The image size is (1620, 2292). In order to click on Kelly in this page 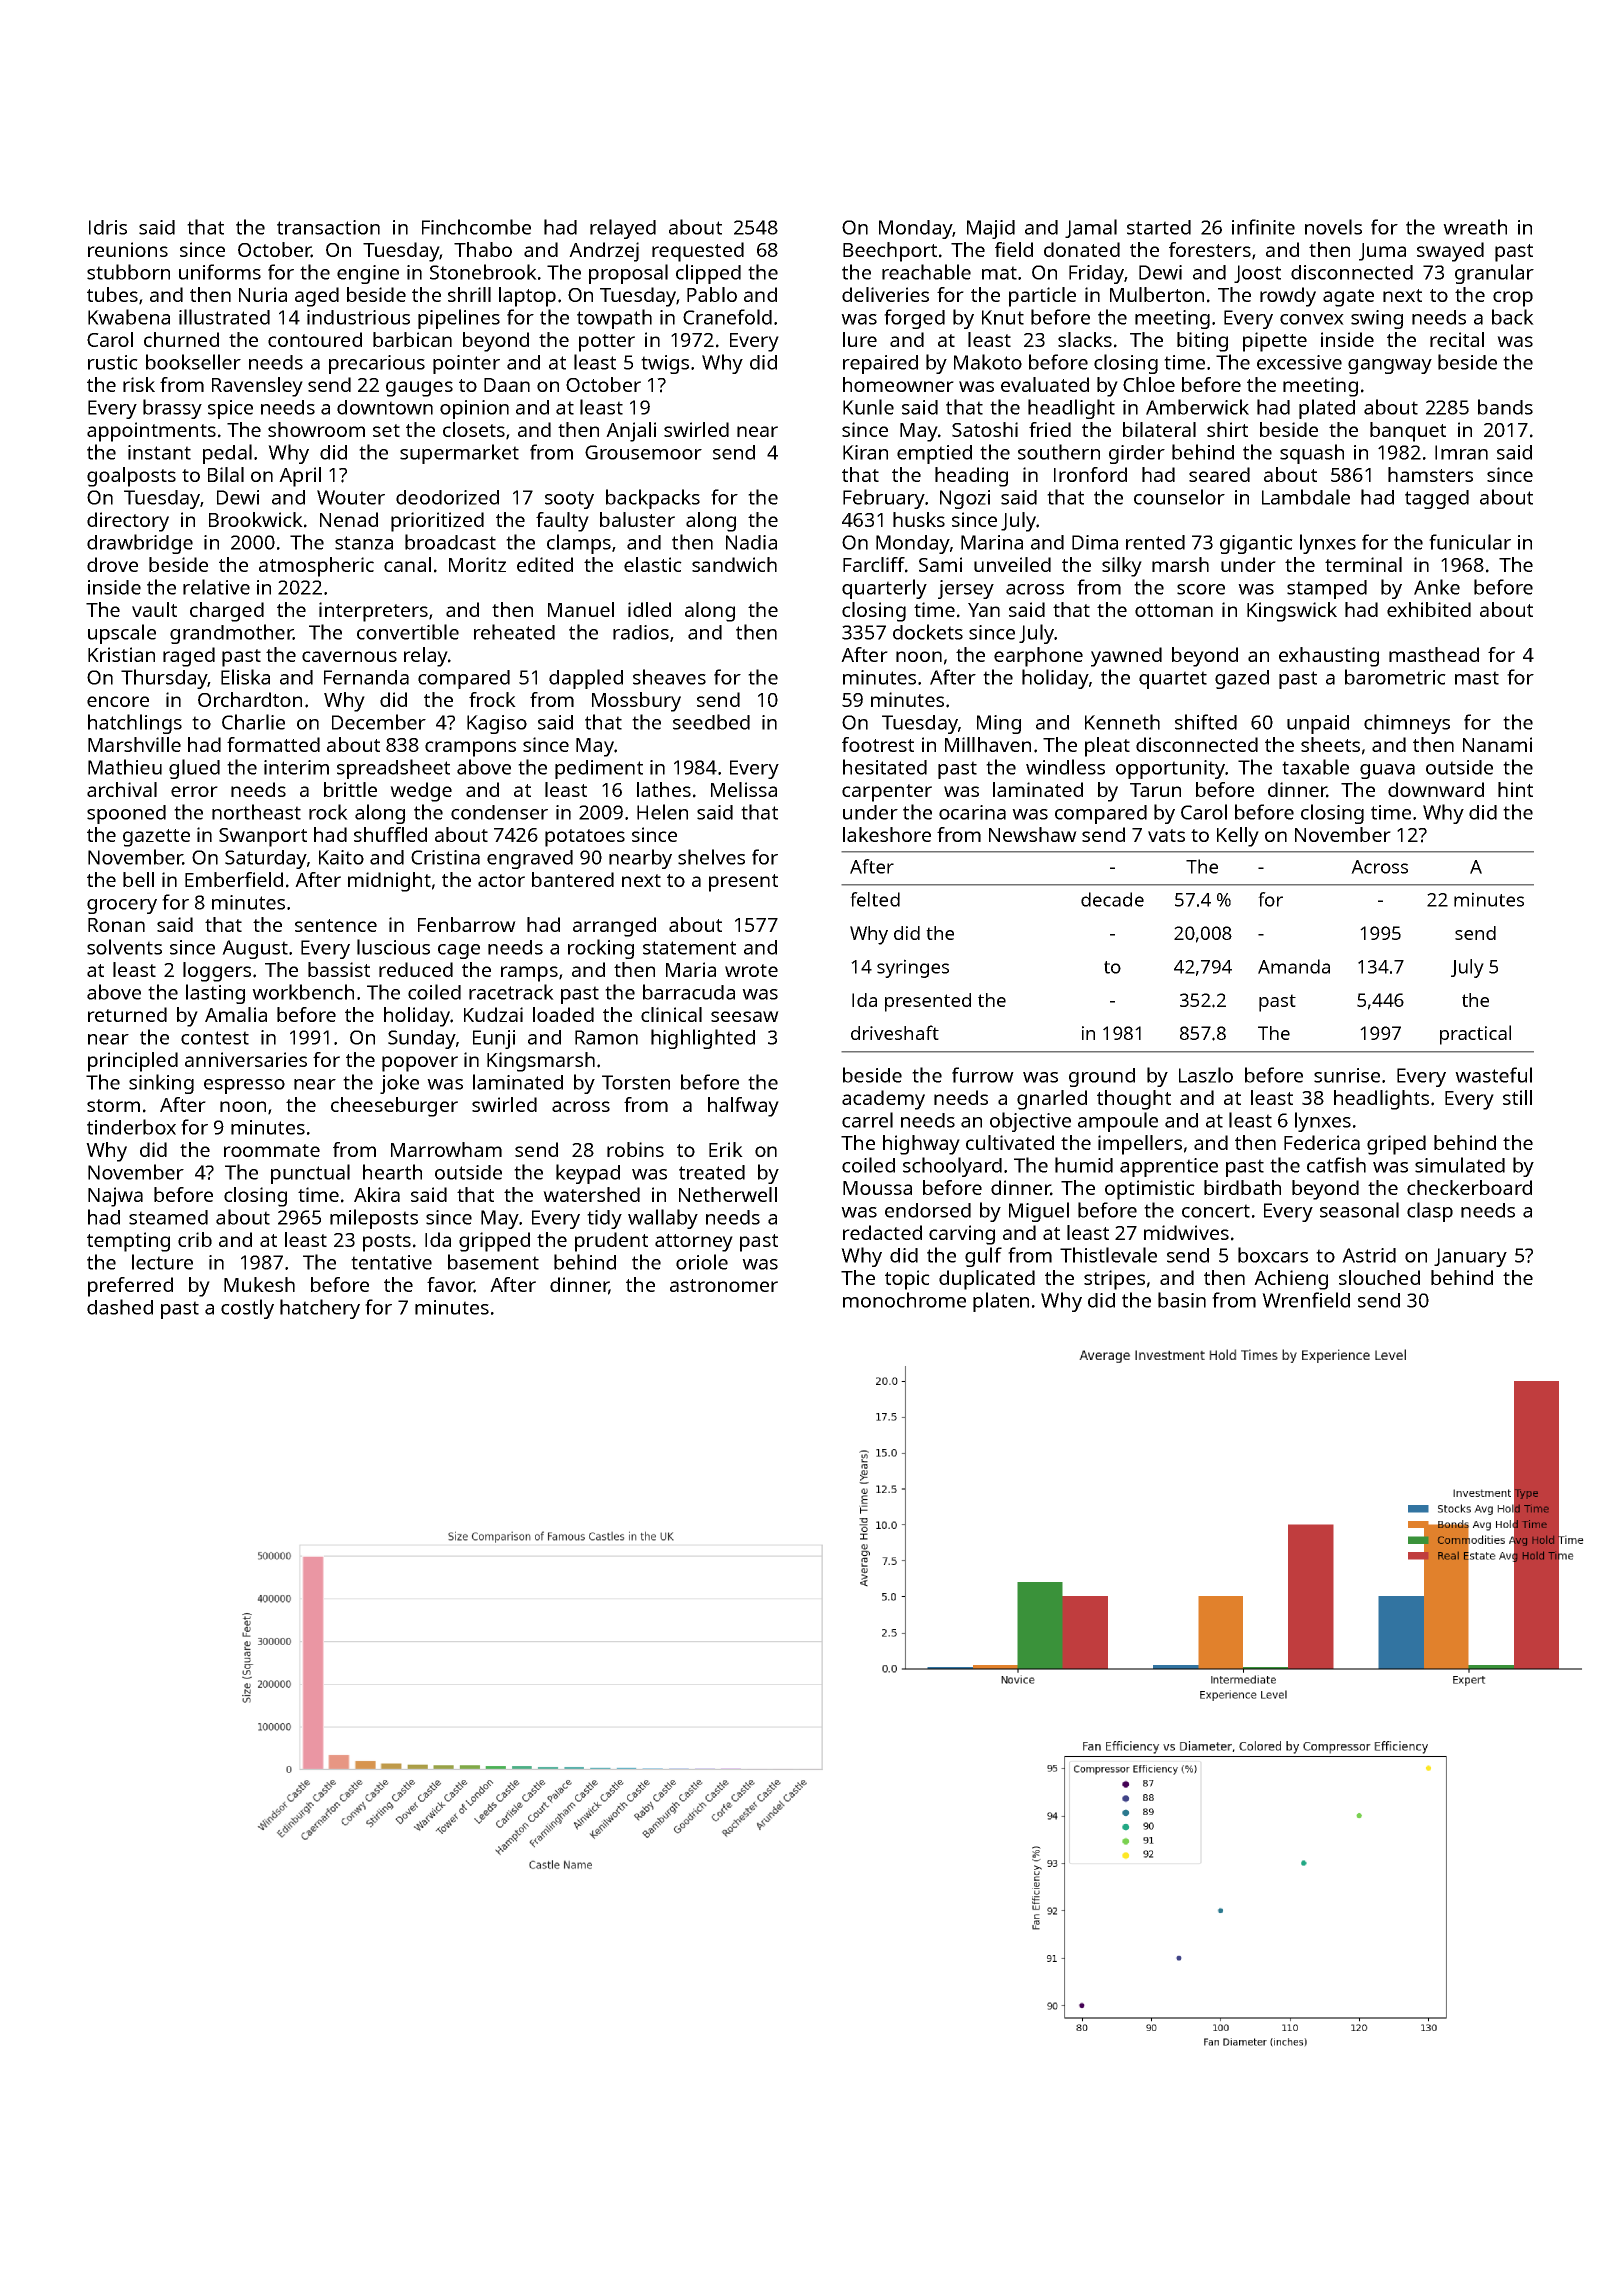, I will do `click(1238, 837)`.
